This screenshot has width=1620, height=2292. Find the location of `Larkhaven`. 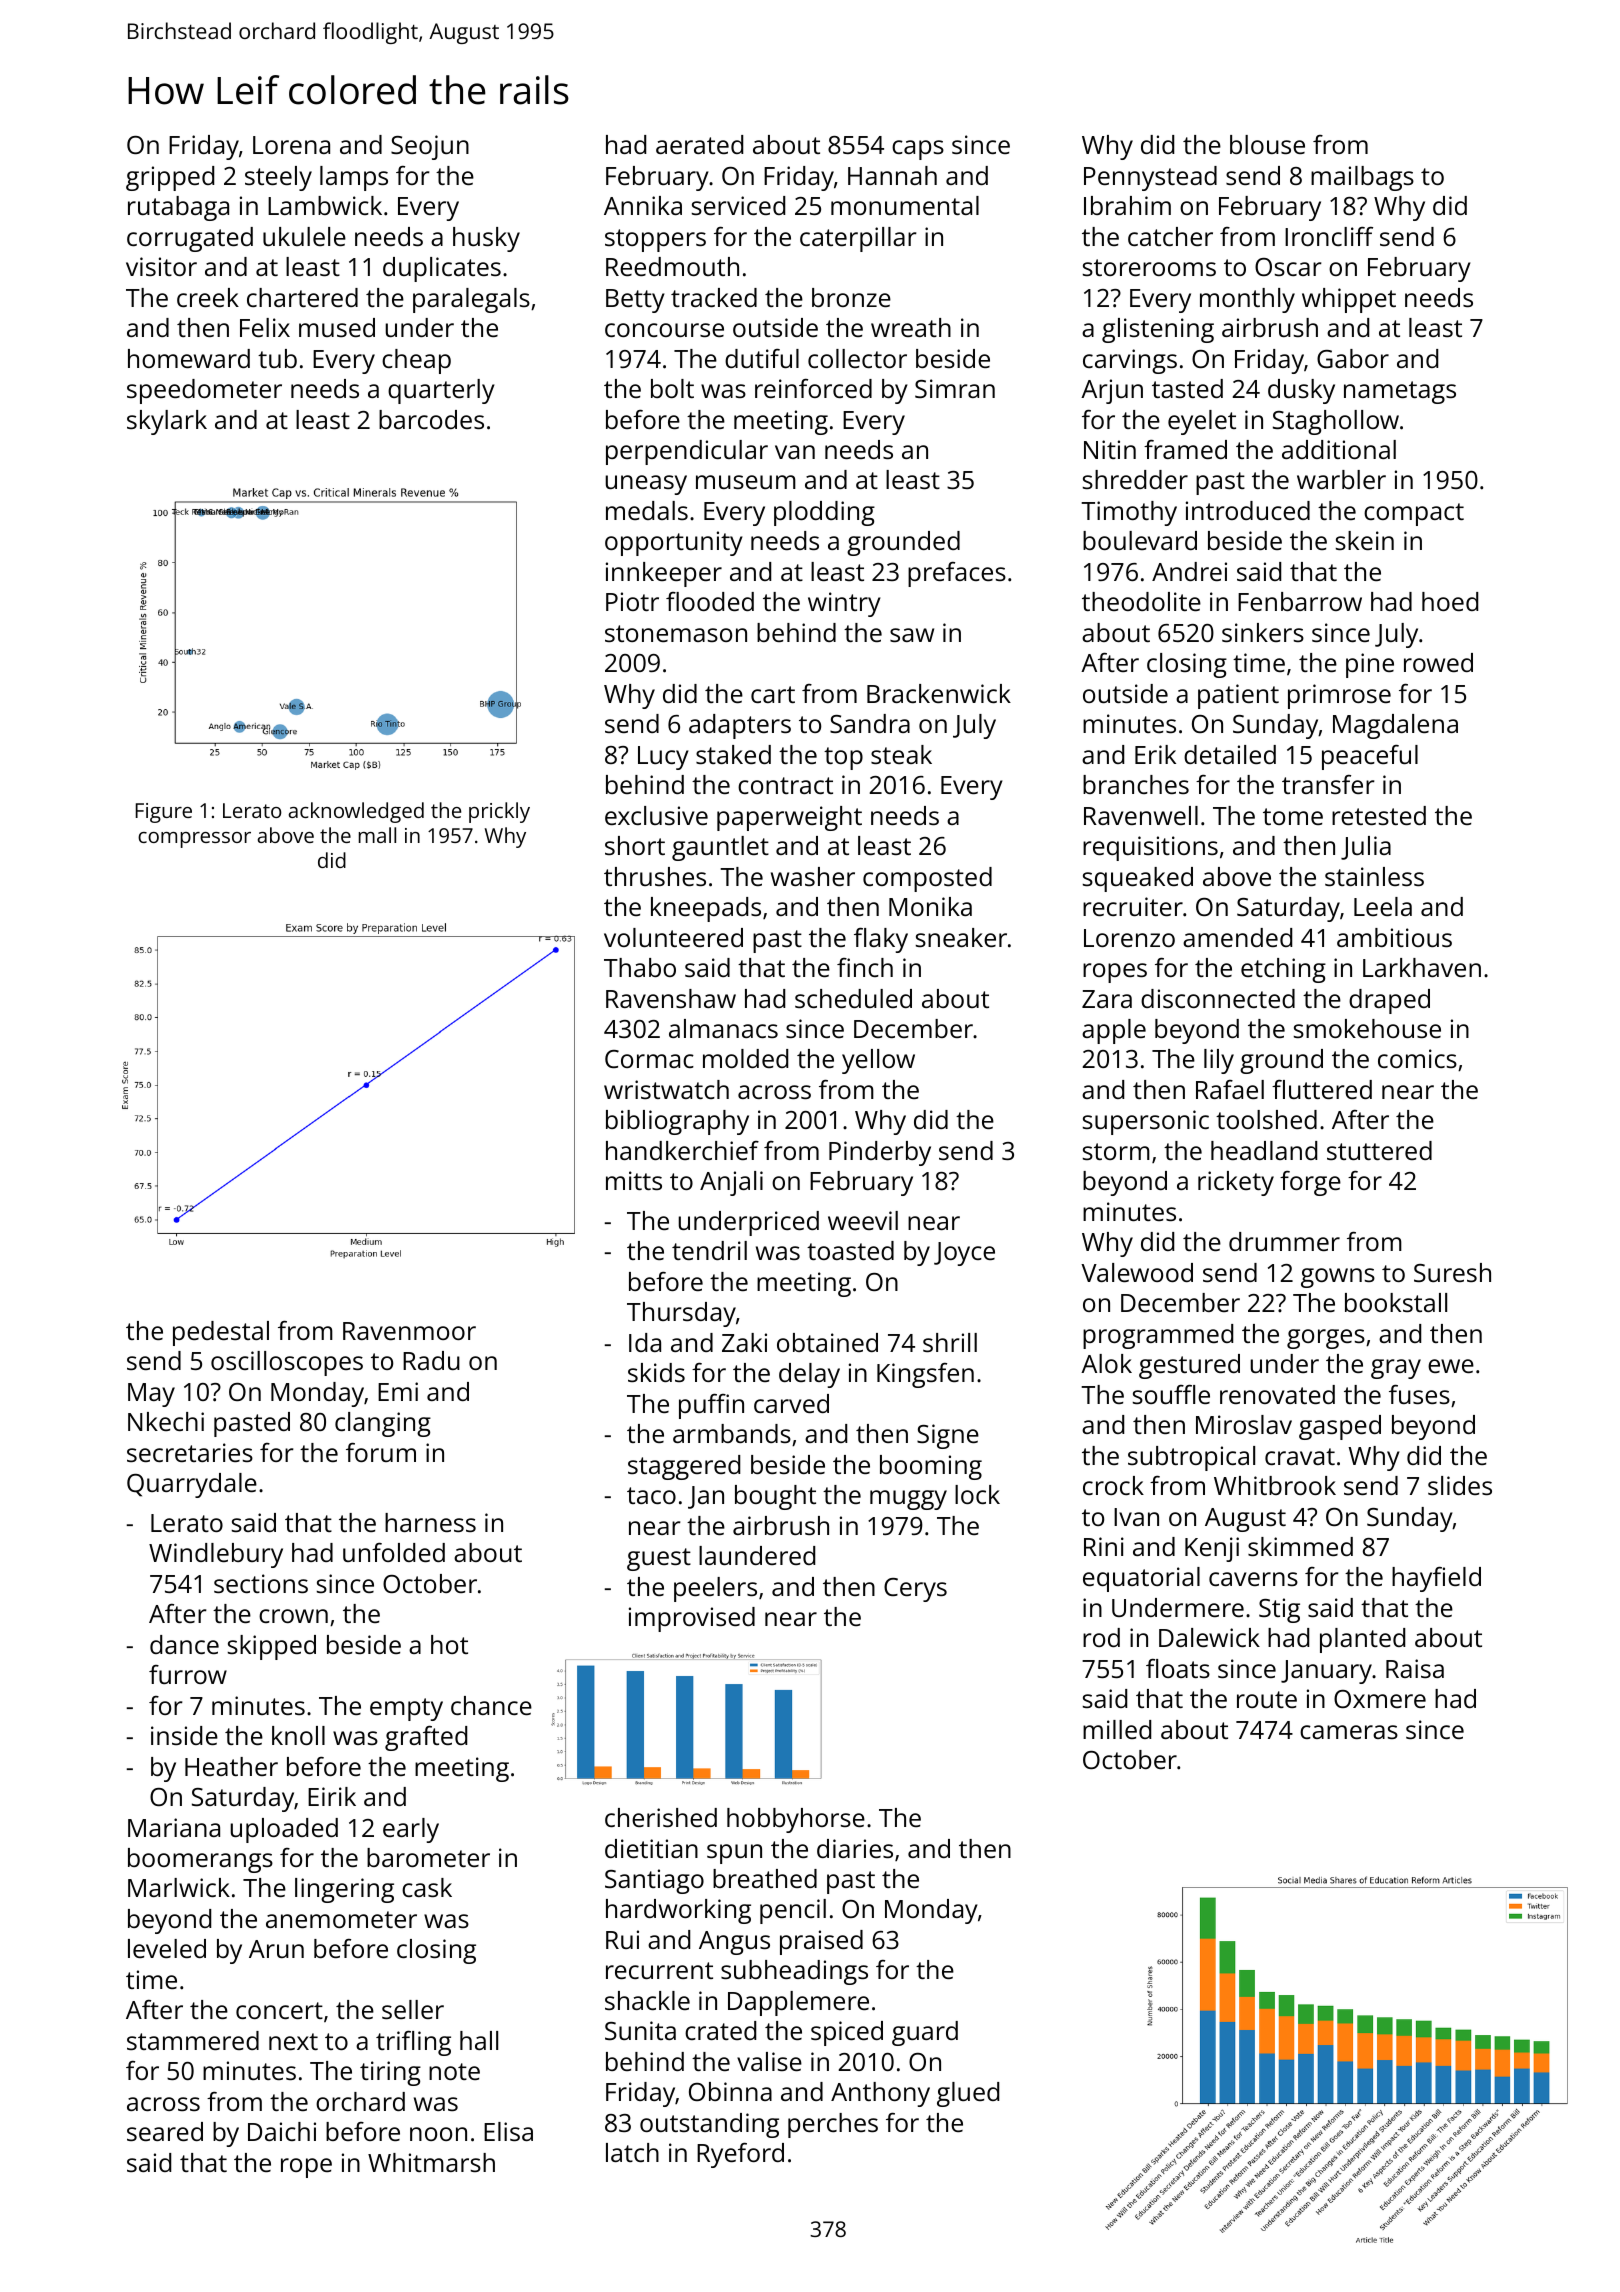

Larkhaven is located at coordinates (1422, 967).
